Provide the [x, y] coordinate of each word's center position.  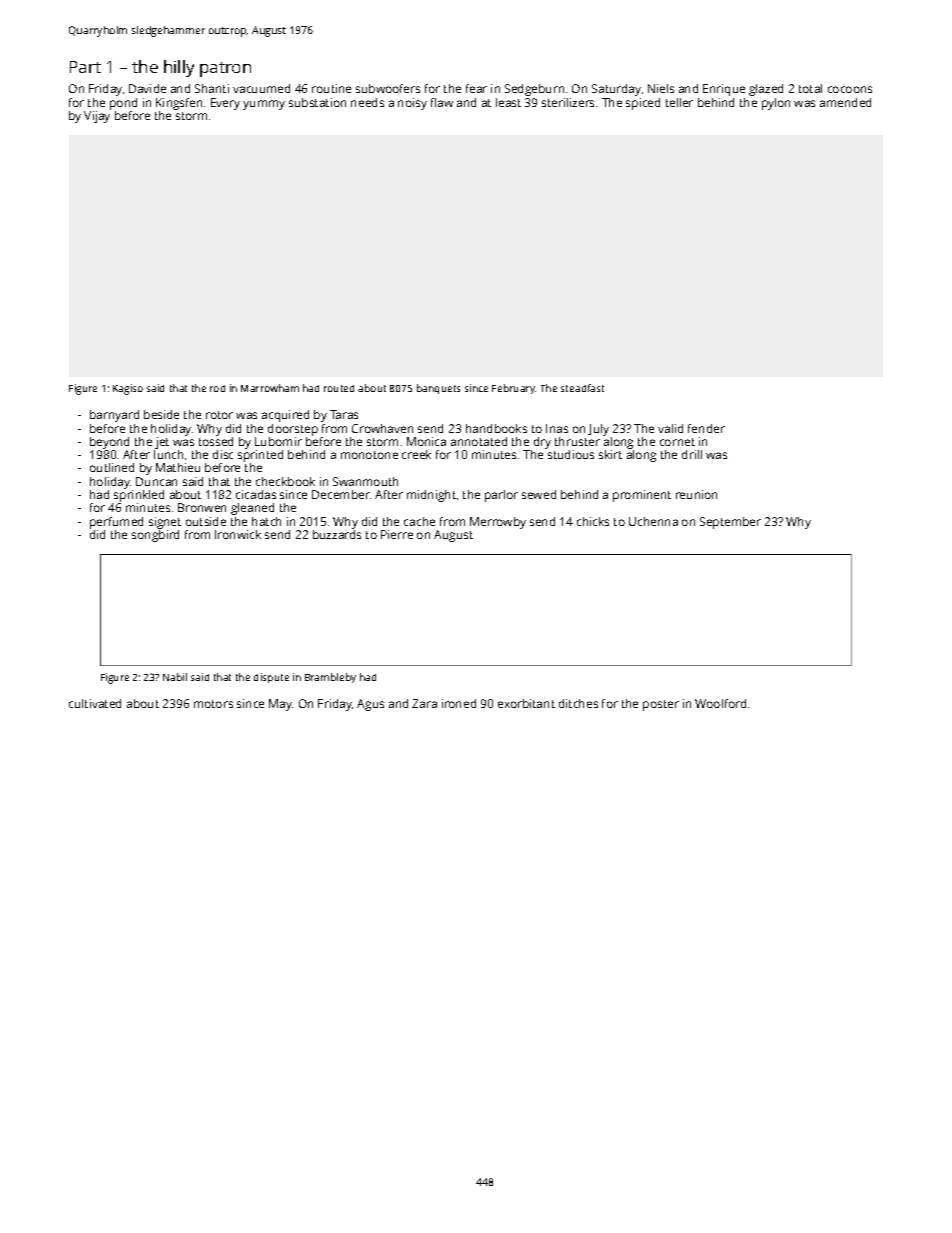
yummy [264, 105]
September [730, 523]
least [508, 102]
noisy [412, 104]
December [341, 494]
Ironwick [238, 534]
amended [845, 102]
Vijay [97, 117]
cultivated [95, 703]
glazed [766, 90]
